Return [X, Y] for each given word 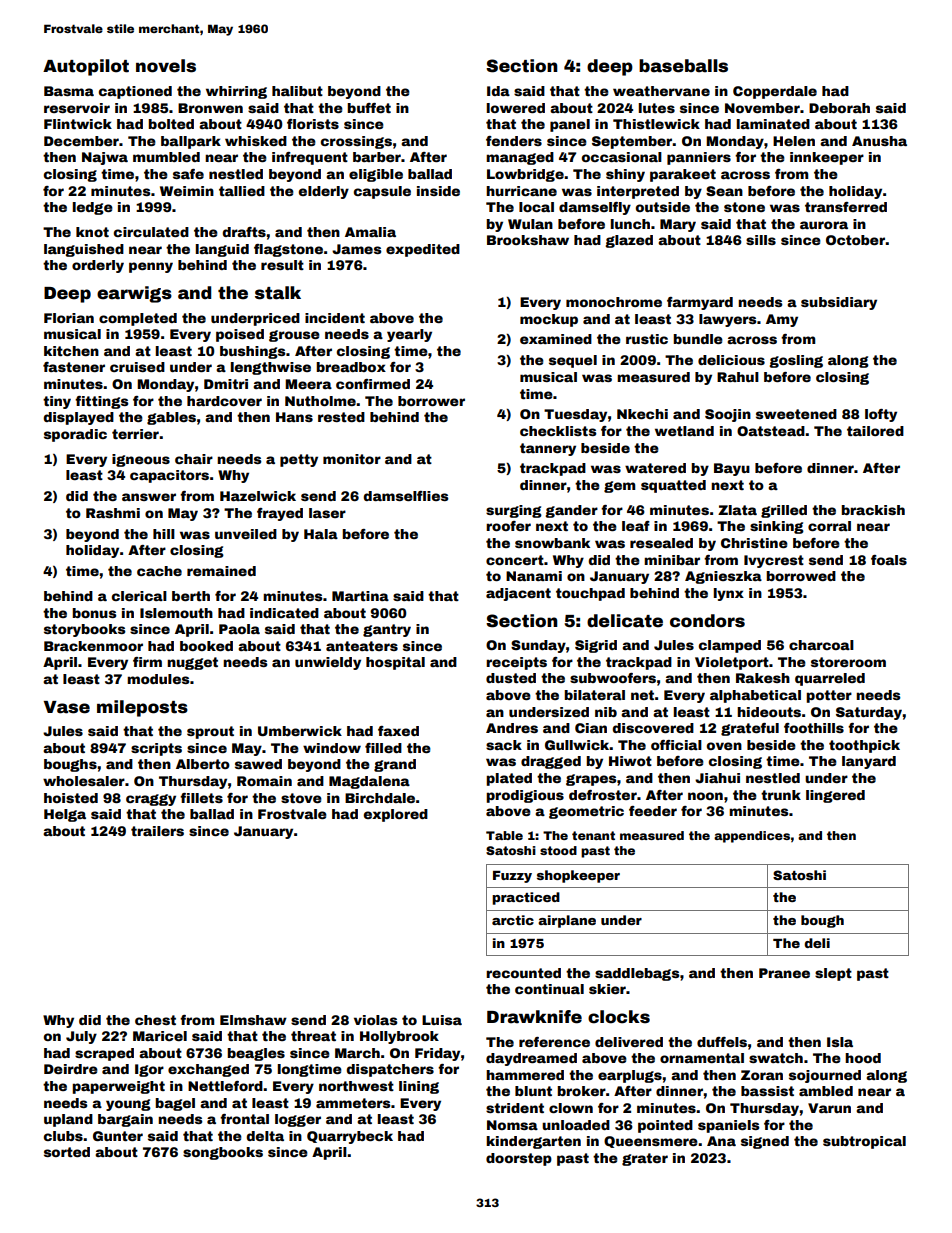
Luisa [442, 1020]
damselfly [595, 208]
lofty [881, 415]
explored [395, 815]
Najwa [105, 158]
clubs [63, 1136]
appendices [752, 837]
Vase [67, 707]
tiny [57, 402]
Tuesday [575, 415]
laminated [773, 124]
